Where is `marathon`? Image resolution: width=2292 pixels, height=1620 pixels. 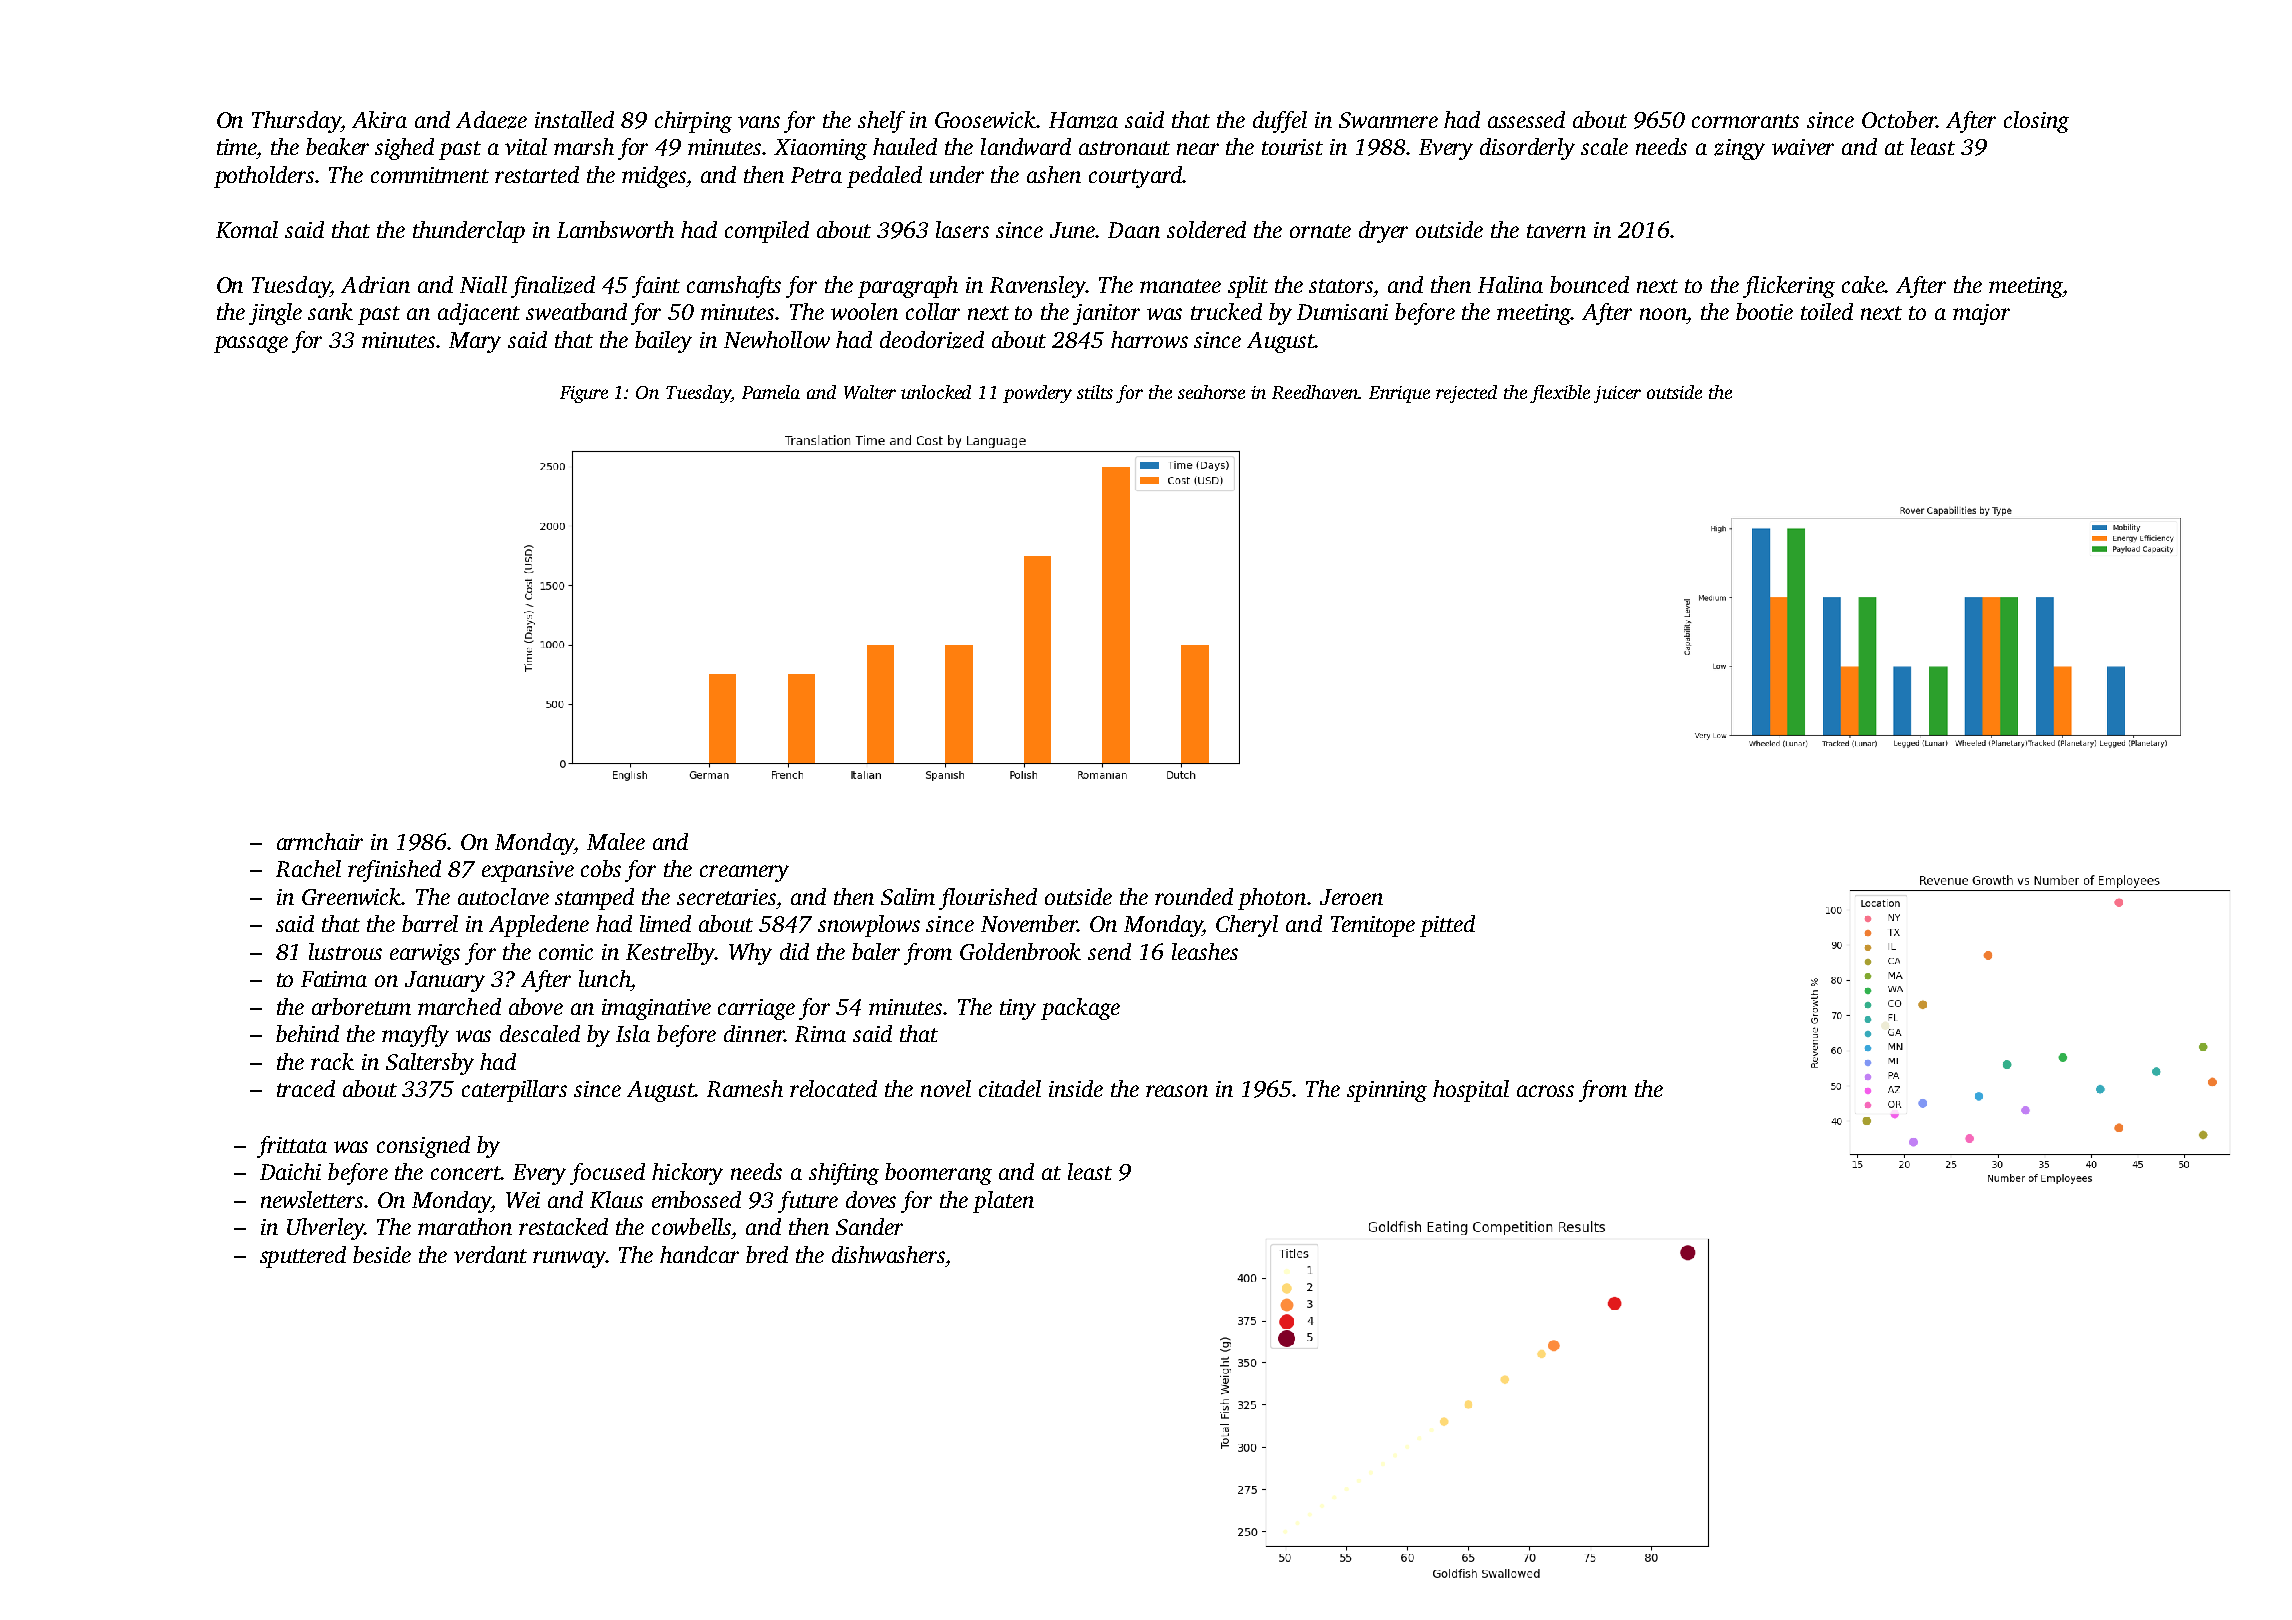
marathon is located at coordinates (465, 1226).
